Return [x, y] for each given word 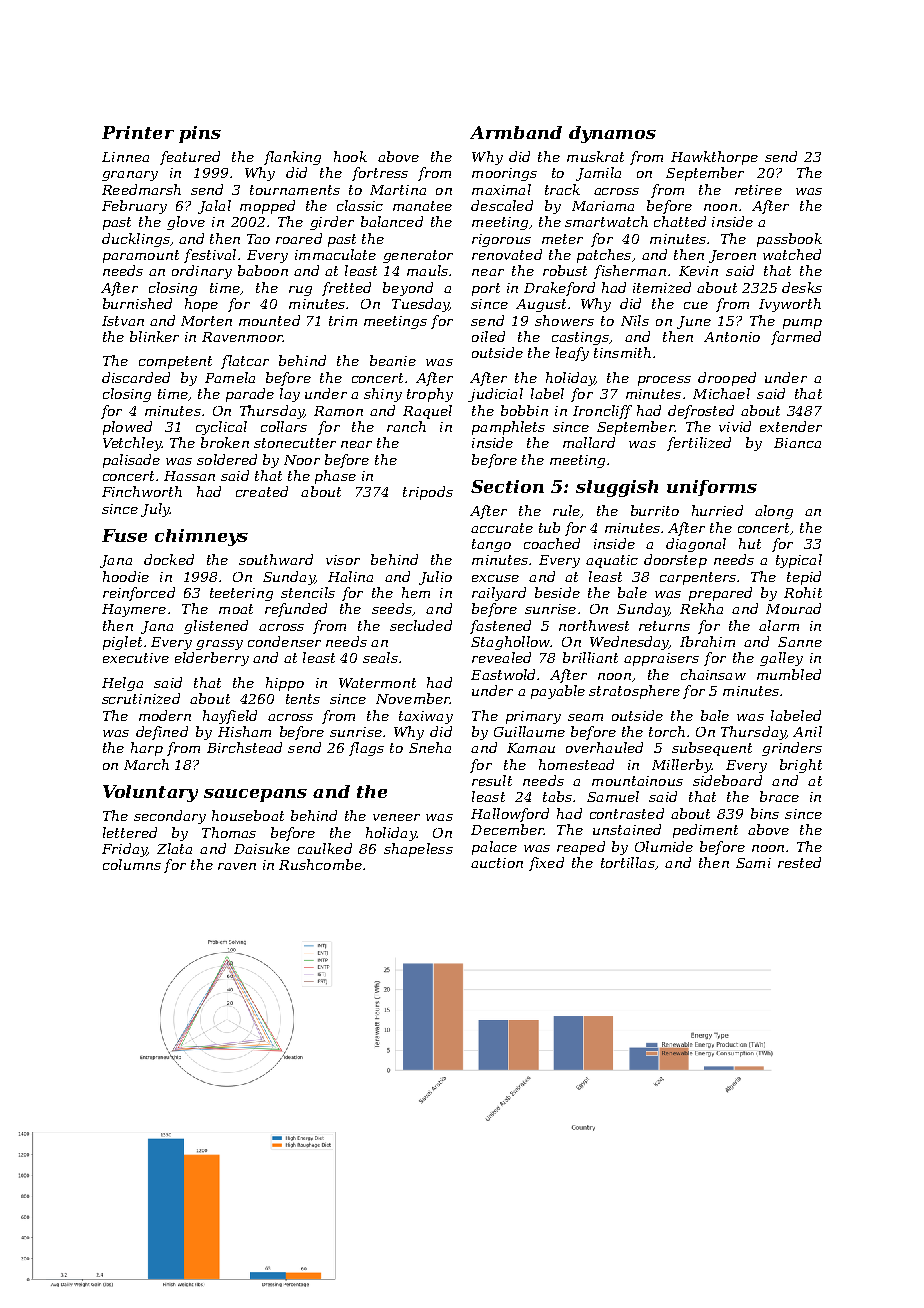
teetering [241, 594]
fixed [546, 864]
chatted [680, 221]
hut [750, 543]
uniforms [712, 488]
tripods [428, 493]
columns [132, 864]
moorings [504, 174]
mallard [589, 442]
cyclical [221, 428]
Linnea [125, 157]
